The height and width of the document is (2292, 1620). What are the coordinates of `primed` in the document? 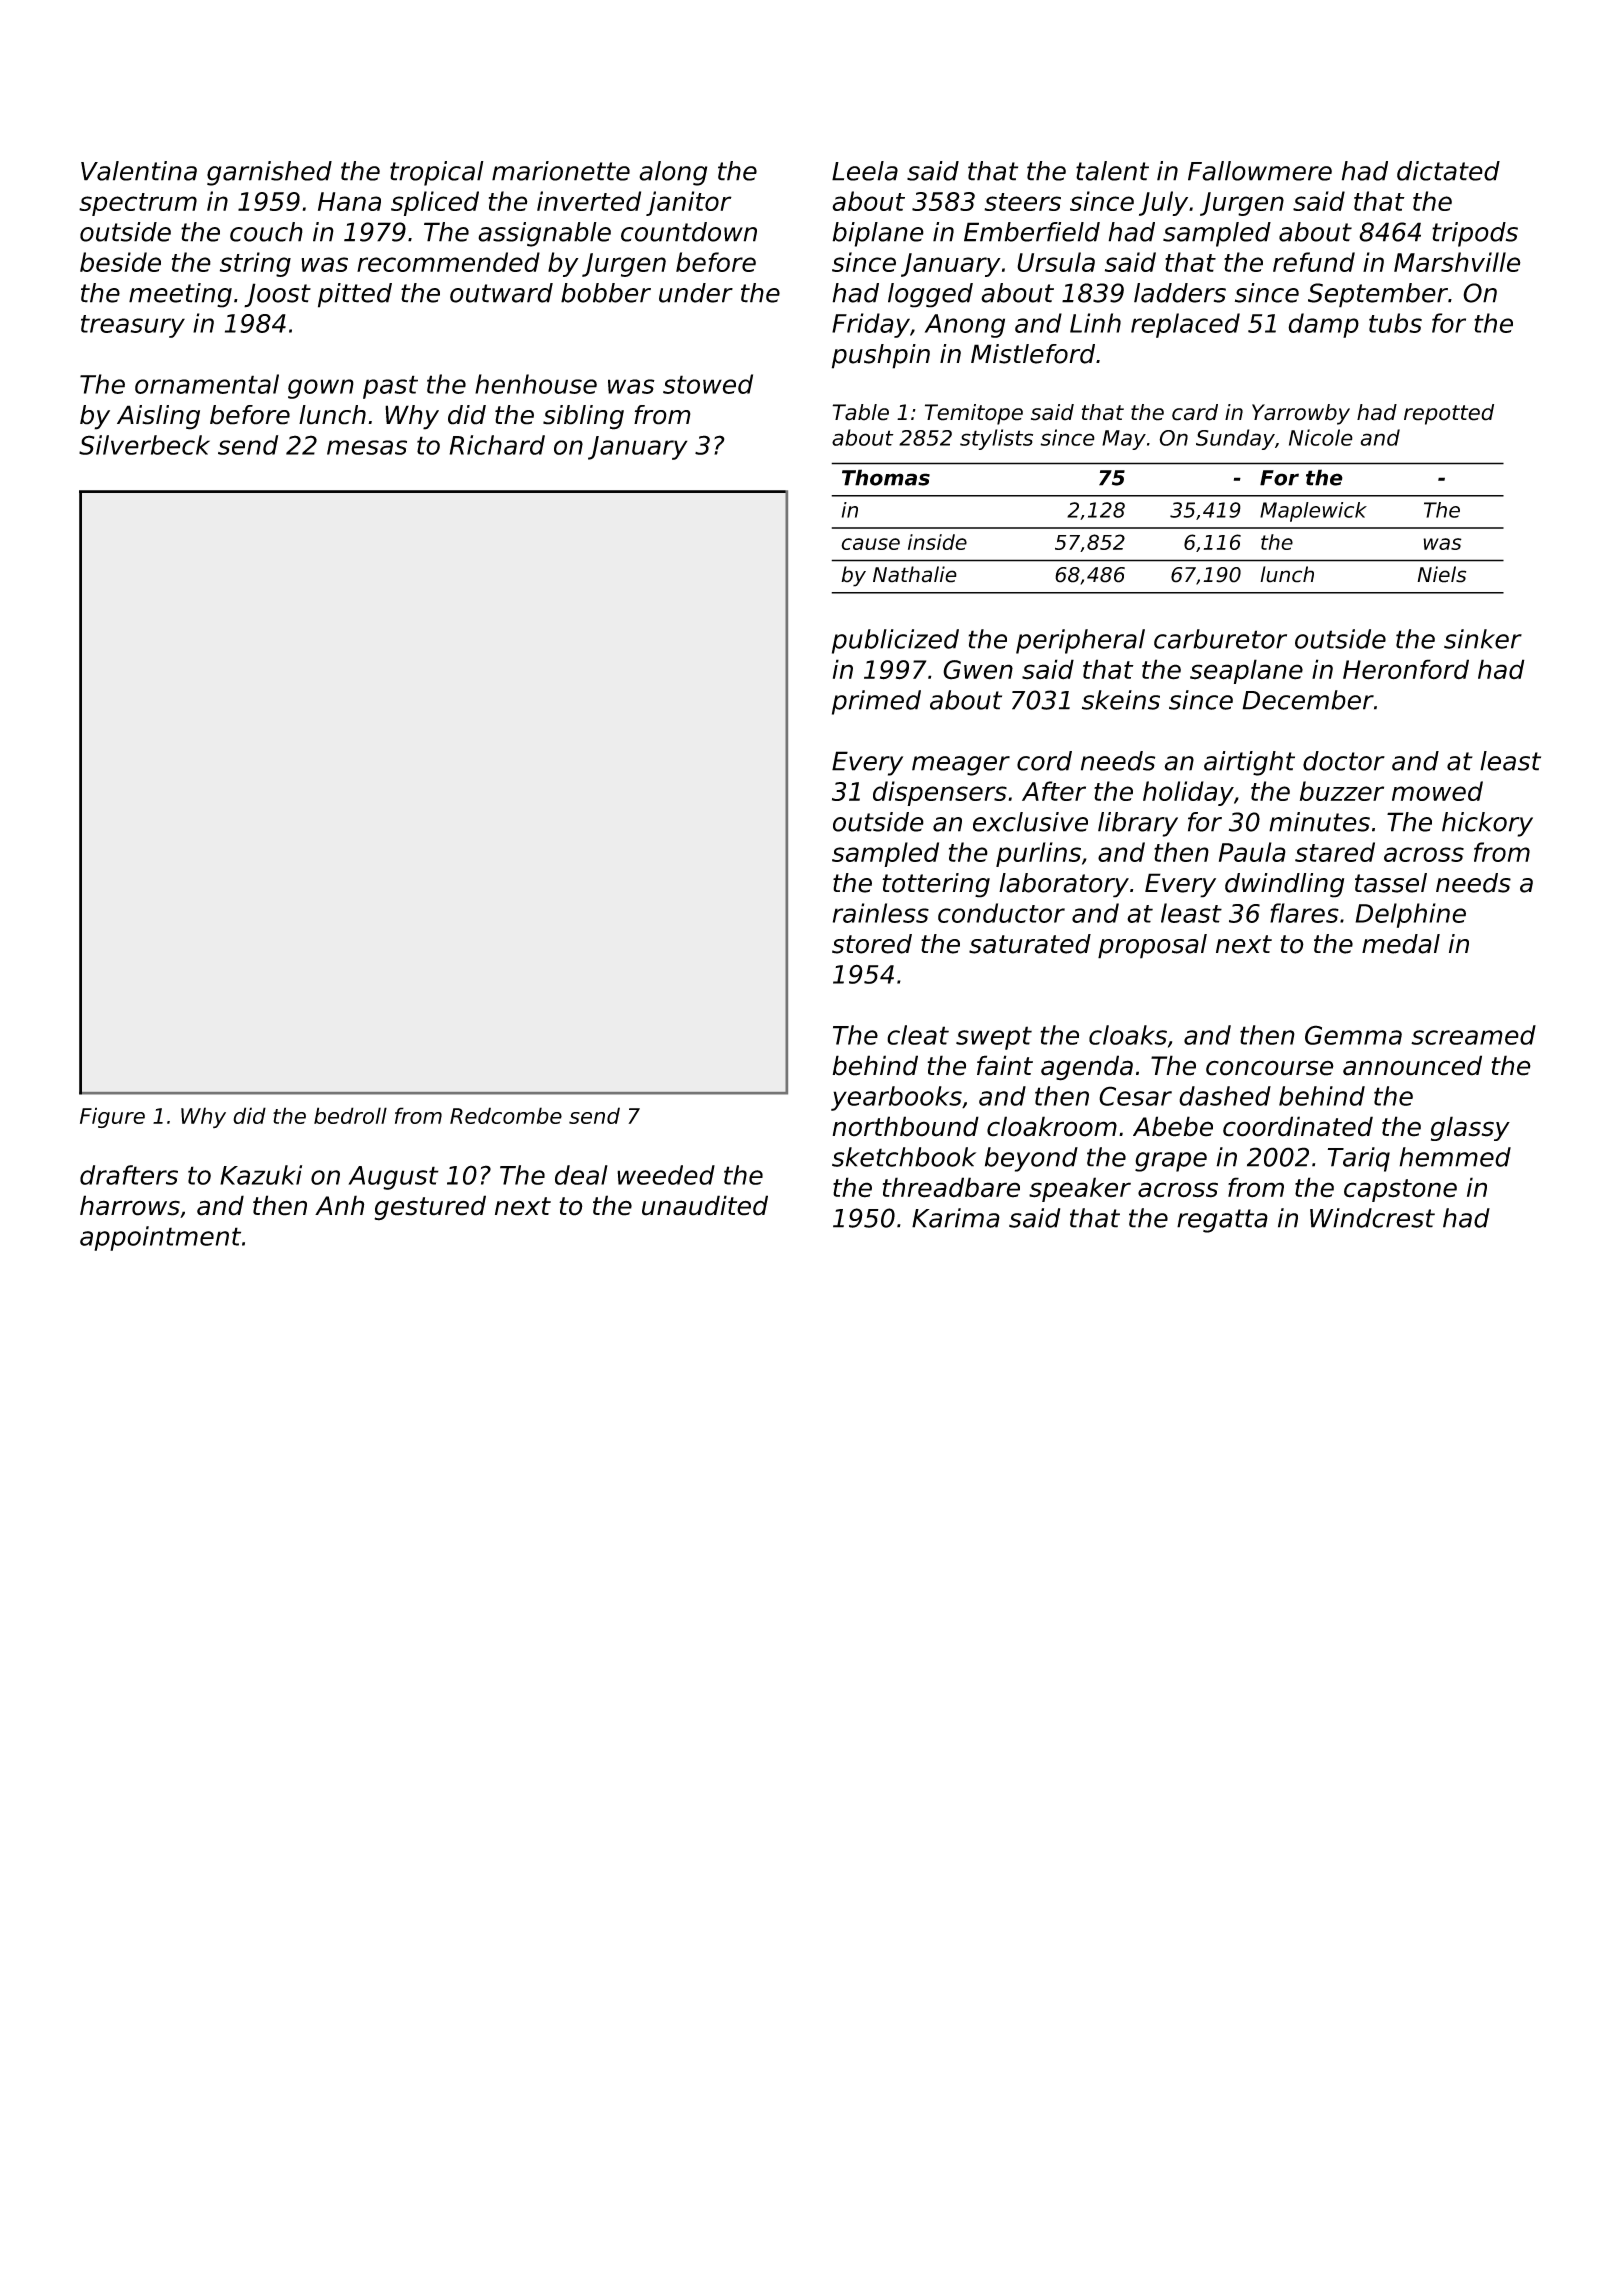 It's located at (876, 702).
